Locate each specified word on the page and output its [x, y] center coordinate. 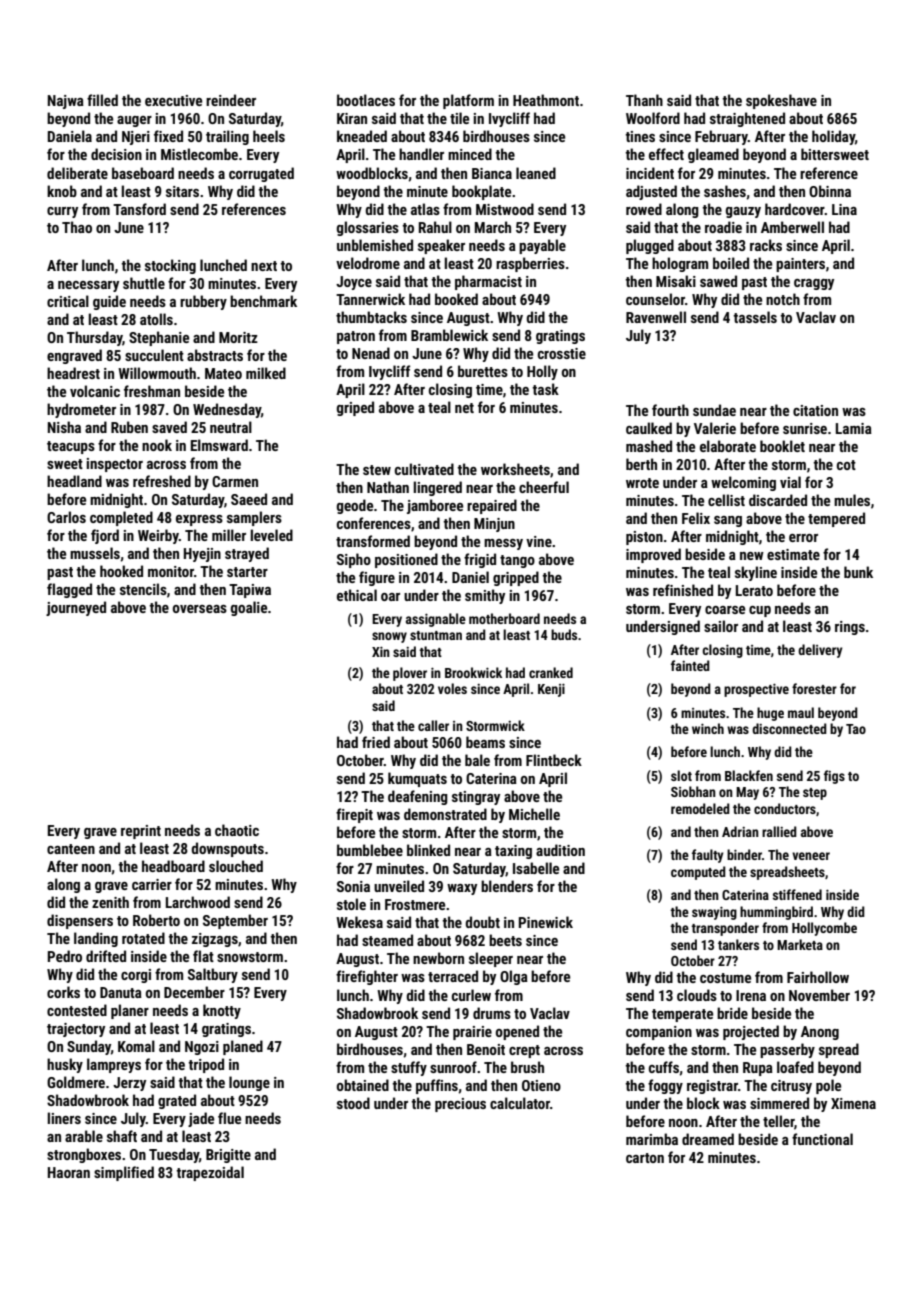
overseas [200, 609]
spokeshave [781, 101]
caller [433, 725]
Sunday [89, 1047]
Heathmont [546, 100]
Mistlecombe [199, 154]
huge [770, 714]
